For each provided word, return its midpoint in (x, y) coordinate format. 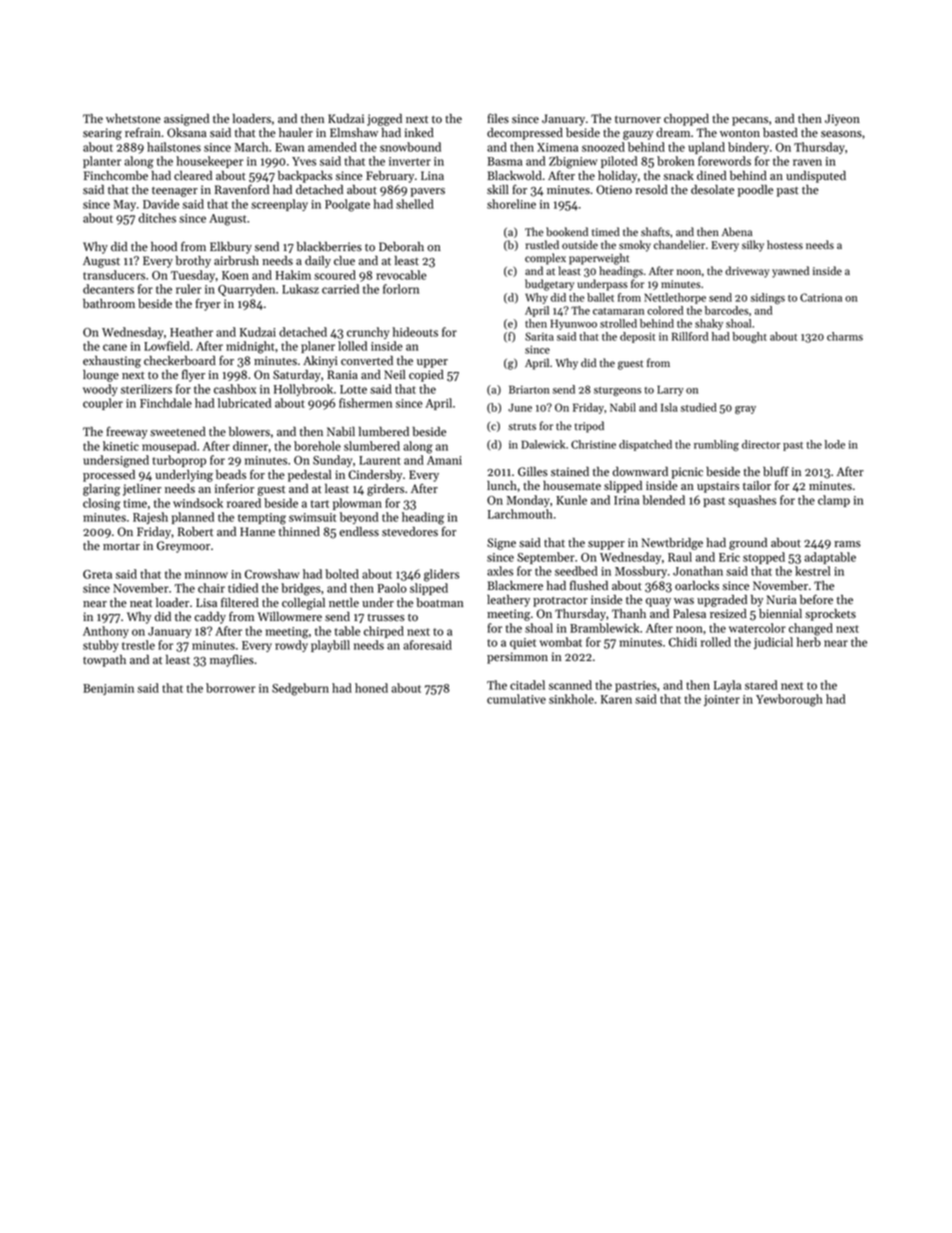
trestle (138, 645)
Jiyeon (842, 120)
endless (359, 532)
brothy (193, 262)
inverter (410, 161)
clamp (834, 501)
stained (570, 472)
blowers (249, 432)
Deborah (401, 247)
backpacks (305, 177)
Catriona (821, 297)
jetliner (142, 490)
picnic (687, 473)
